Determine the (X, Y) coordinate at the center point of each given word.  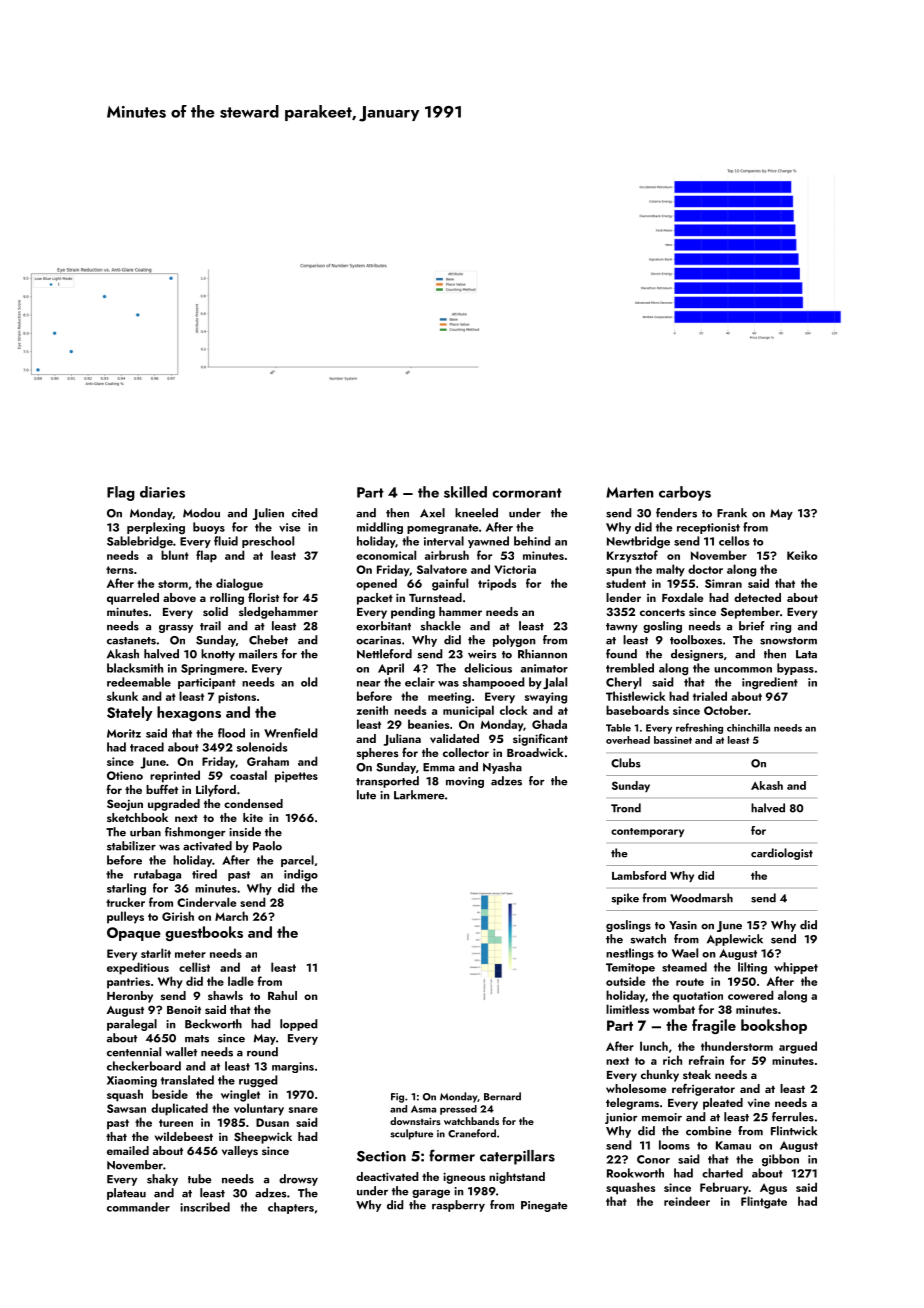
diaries (162, 492)
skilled (465, 492)
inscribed (205, 1207)
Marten (630, 492)
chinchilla (748, 728)
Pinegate (544, 1206)
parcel (297, 861)
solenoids (261, 747)
